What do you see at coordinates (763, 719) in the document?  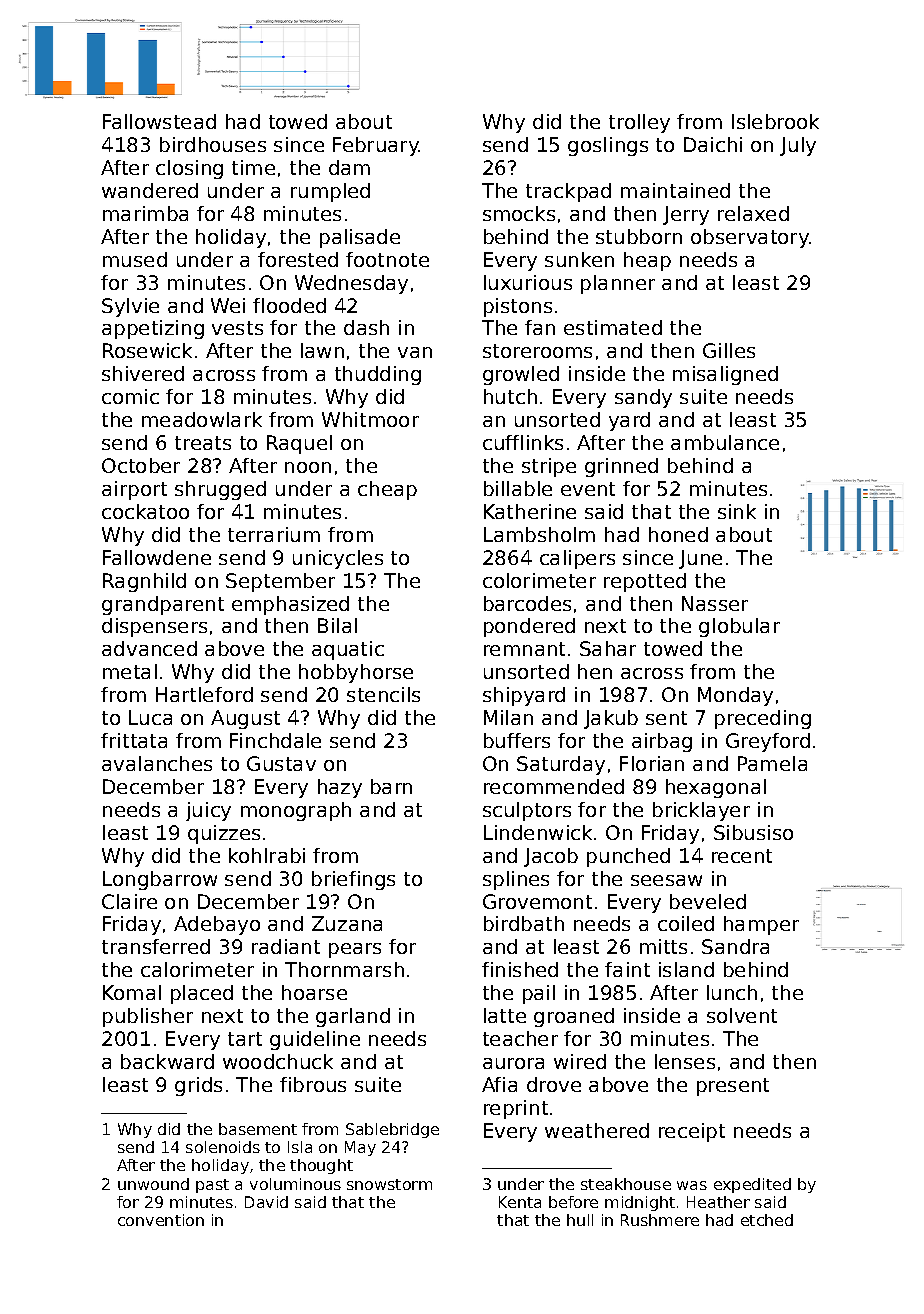 I see `preceding` at bounding box center [763, 719].
